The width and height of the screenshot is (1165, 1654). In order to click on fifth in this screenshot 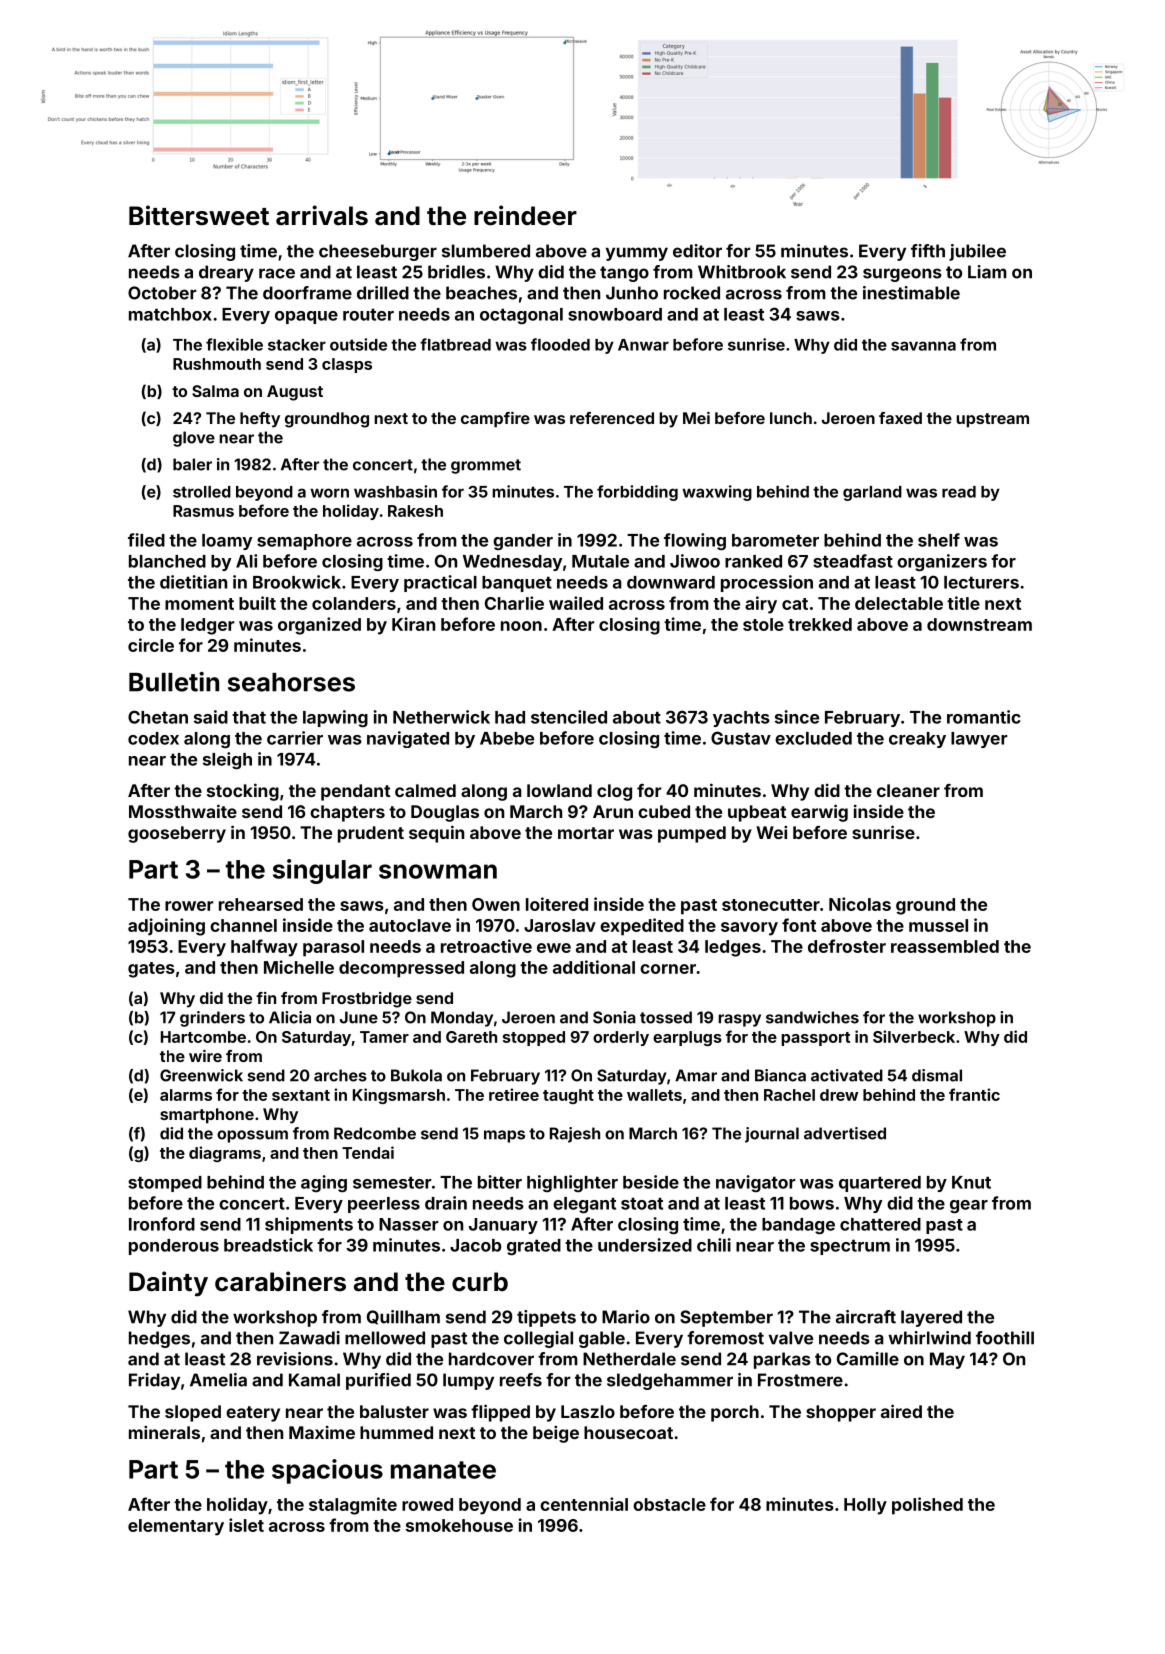, I will do `click(928, 251)`.
